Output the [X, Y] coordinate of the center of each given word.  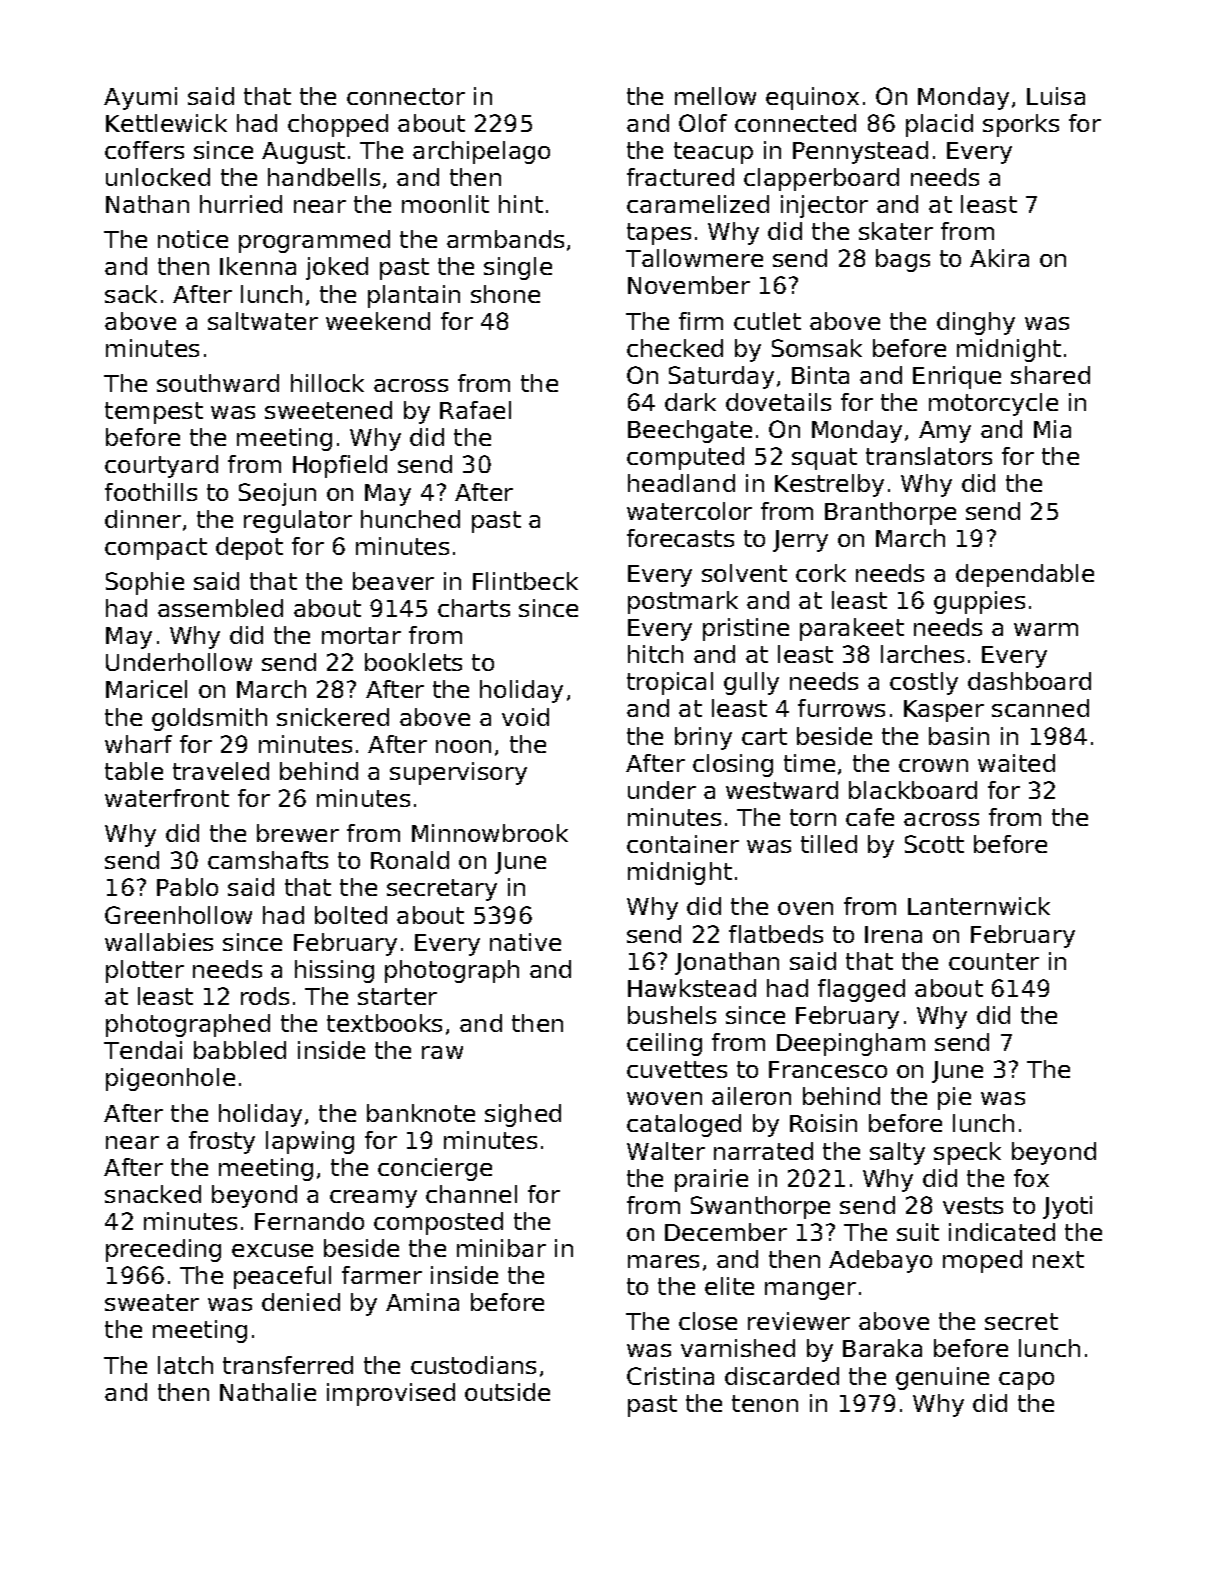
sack [131, 294]
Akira [999, 258]
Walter [666, 1151]
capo [1026, 1381]
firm [701, 321]
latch [185, 1365]
